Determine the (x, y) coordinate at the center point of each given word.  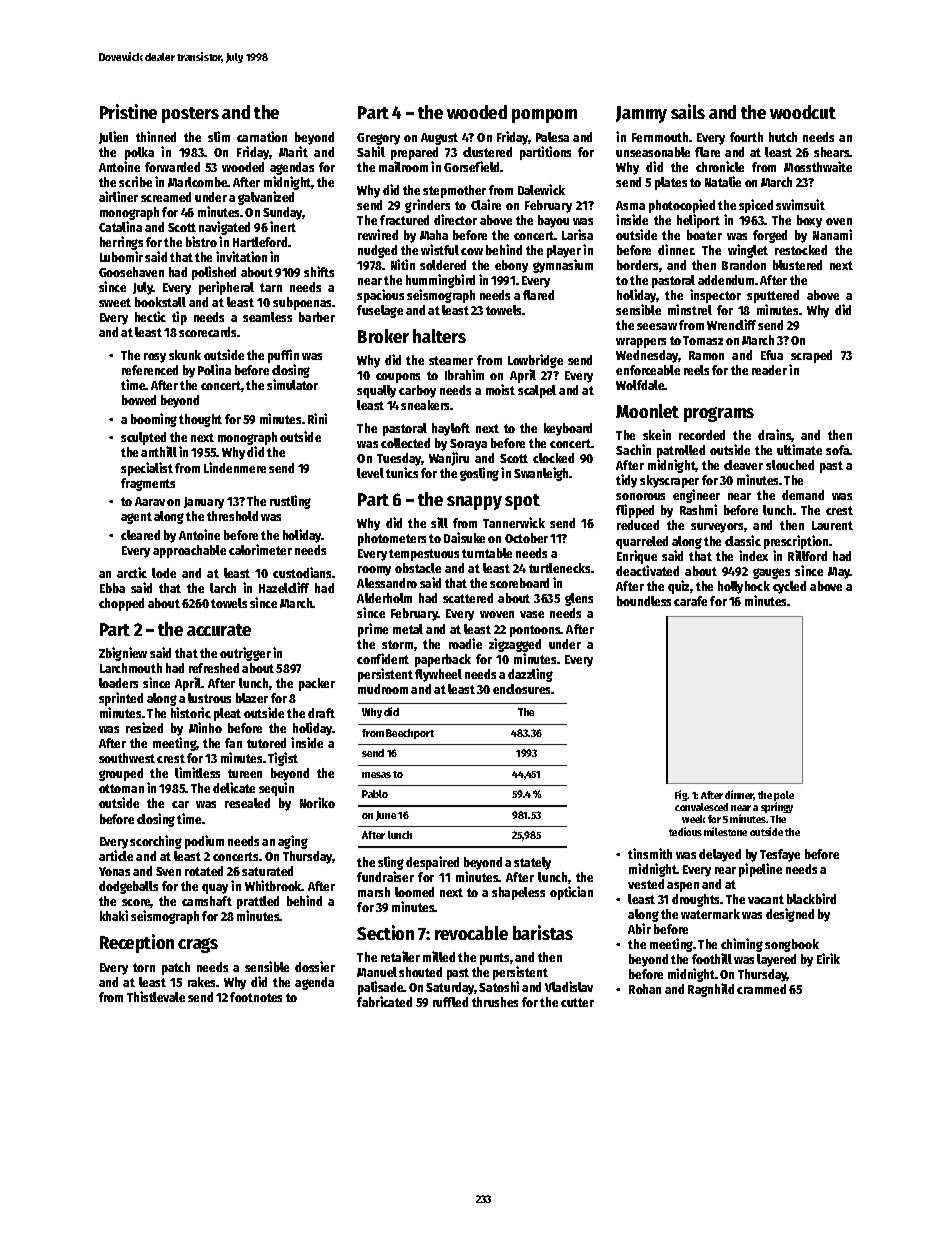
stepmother (454, 191)
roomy (374, 571)
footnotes (256, 997)
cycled (789, 587)
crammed (761, 989)
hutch (783, 137)
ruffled (450, 1002)
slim (219, 136)
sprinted (121, 699)
